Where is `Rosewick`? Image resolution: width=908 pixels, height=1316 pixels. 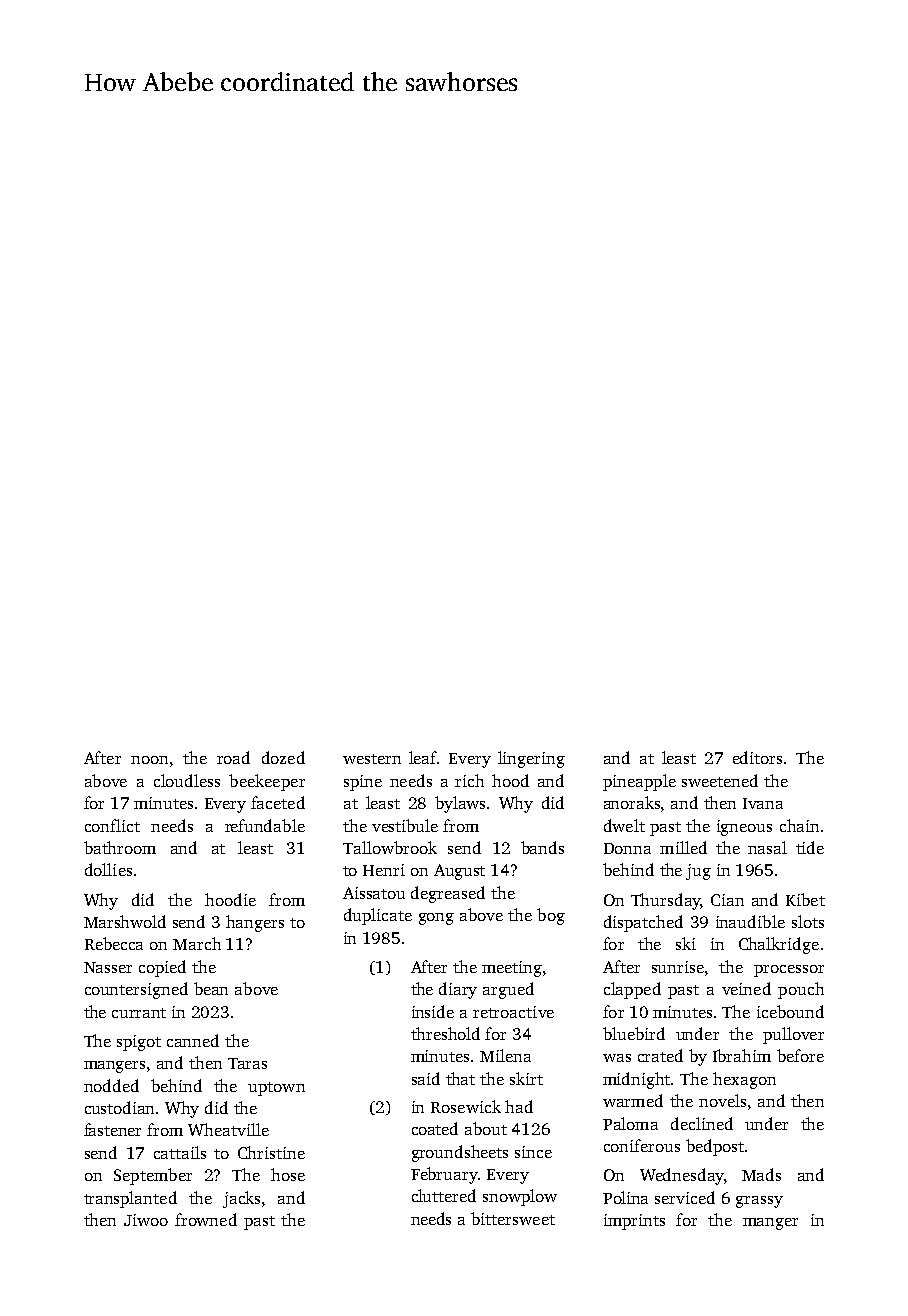 Rosewick is located at coordinates (466, 1106).
